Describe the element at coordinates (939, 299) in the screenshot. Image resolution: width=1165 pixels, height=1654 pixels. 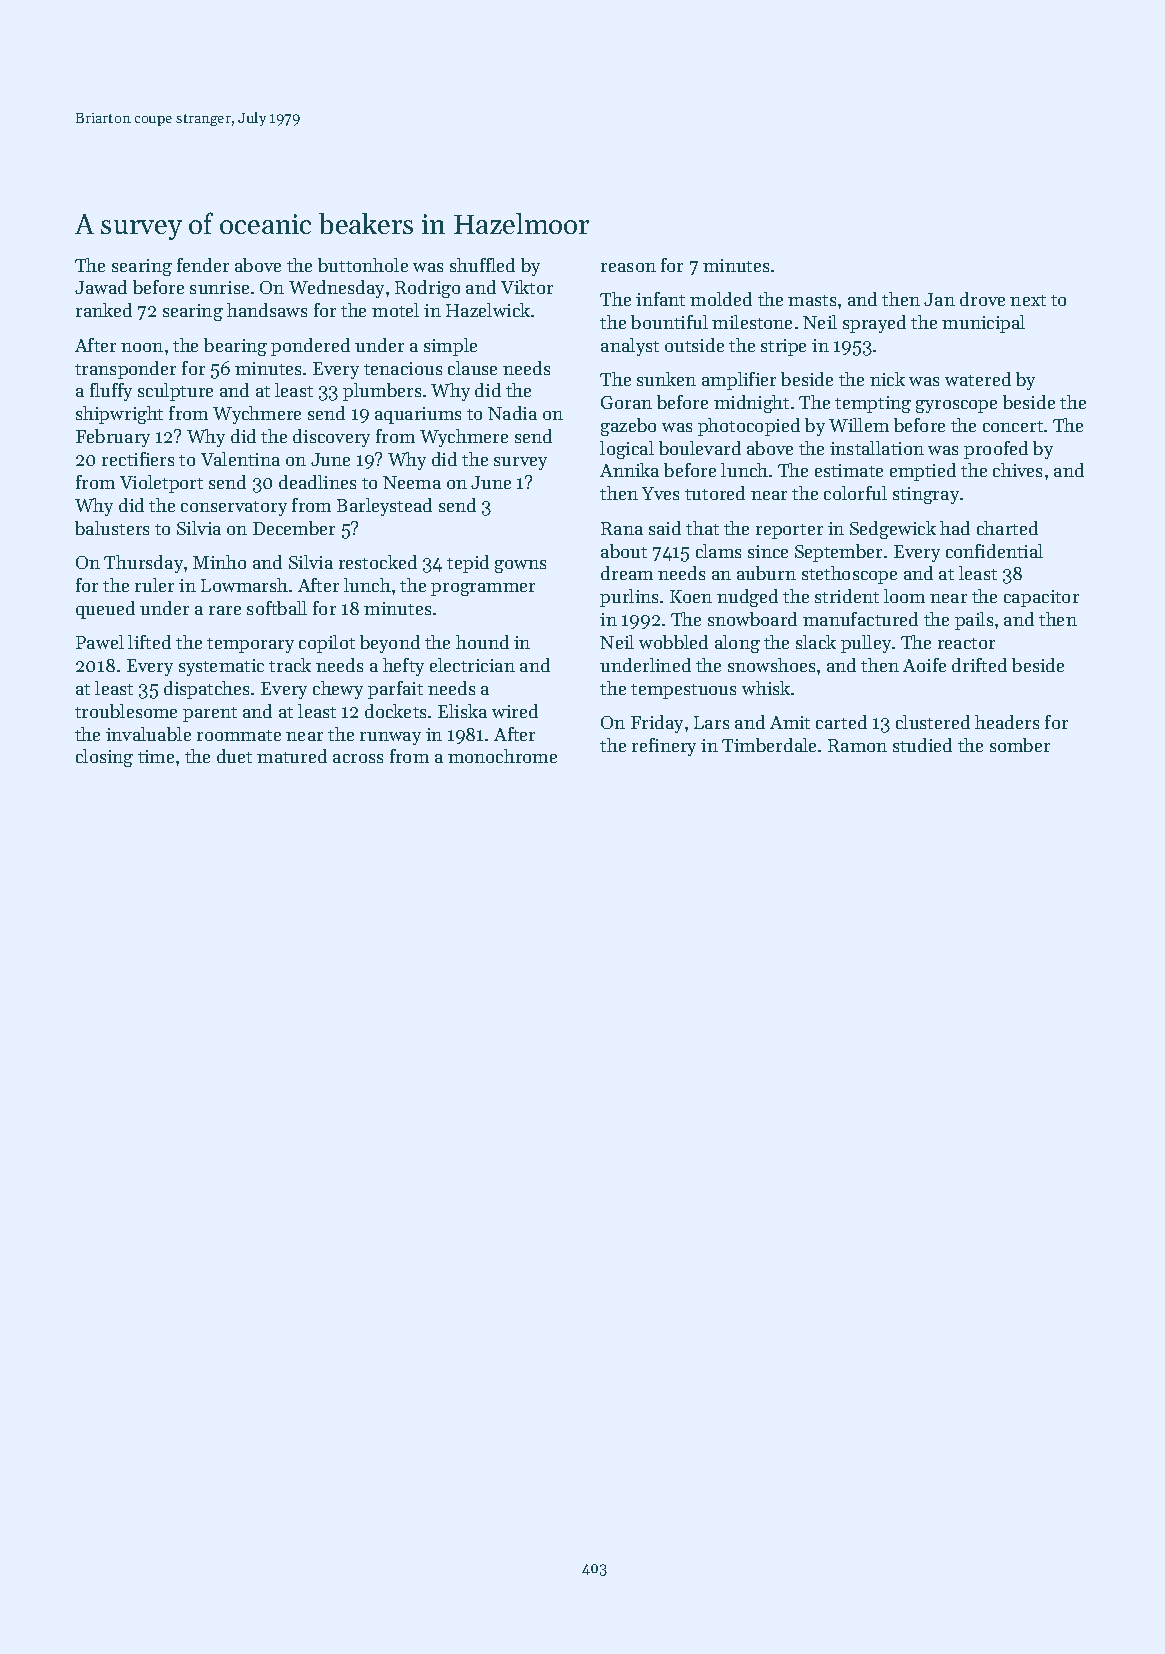
I see `Jan` at that location.
